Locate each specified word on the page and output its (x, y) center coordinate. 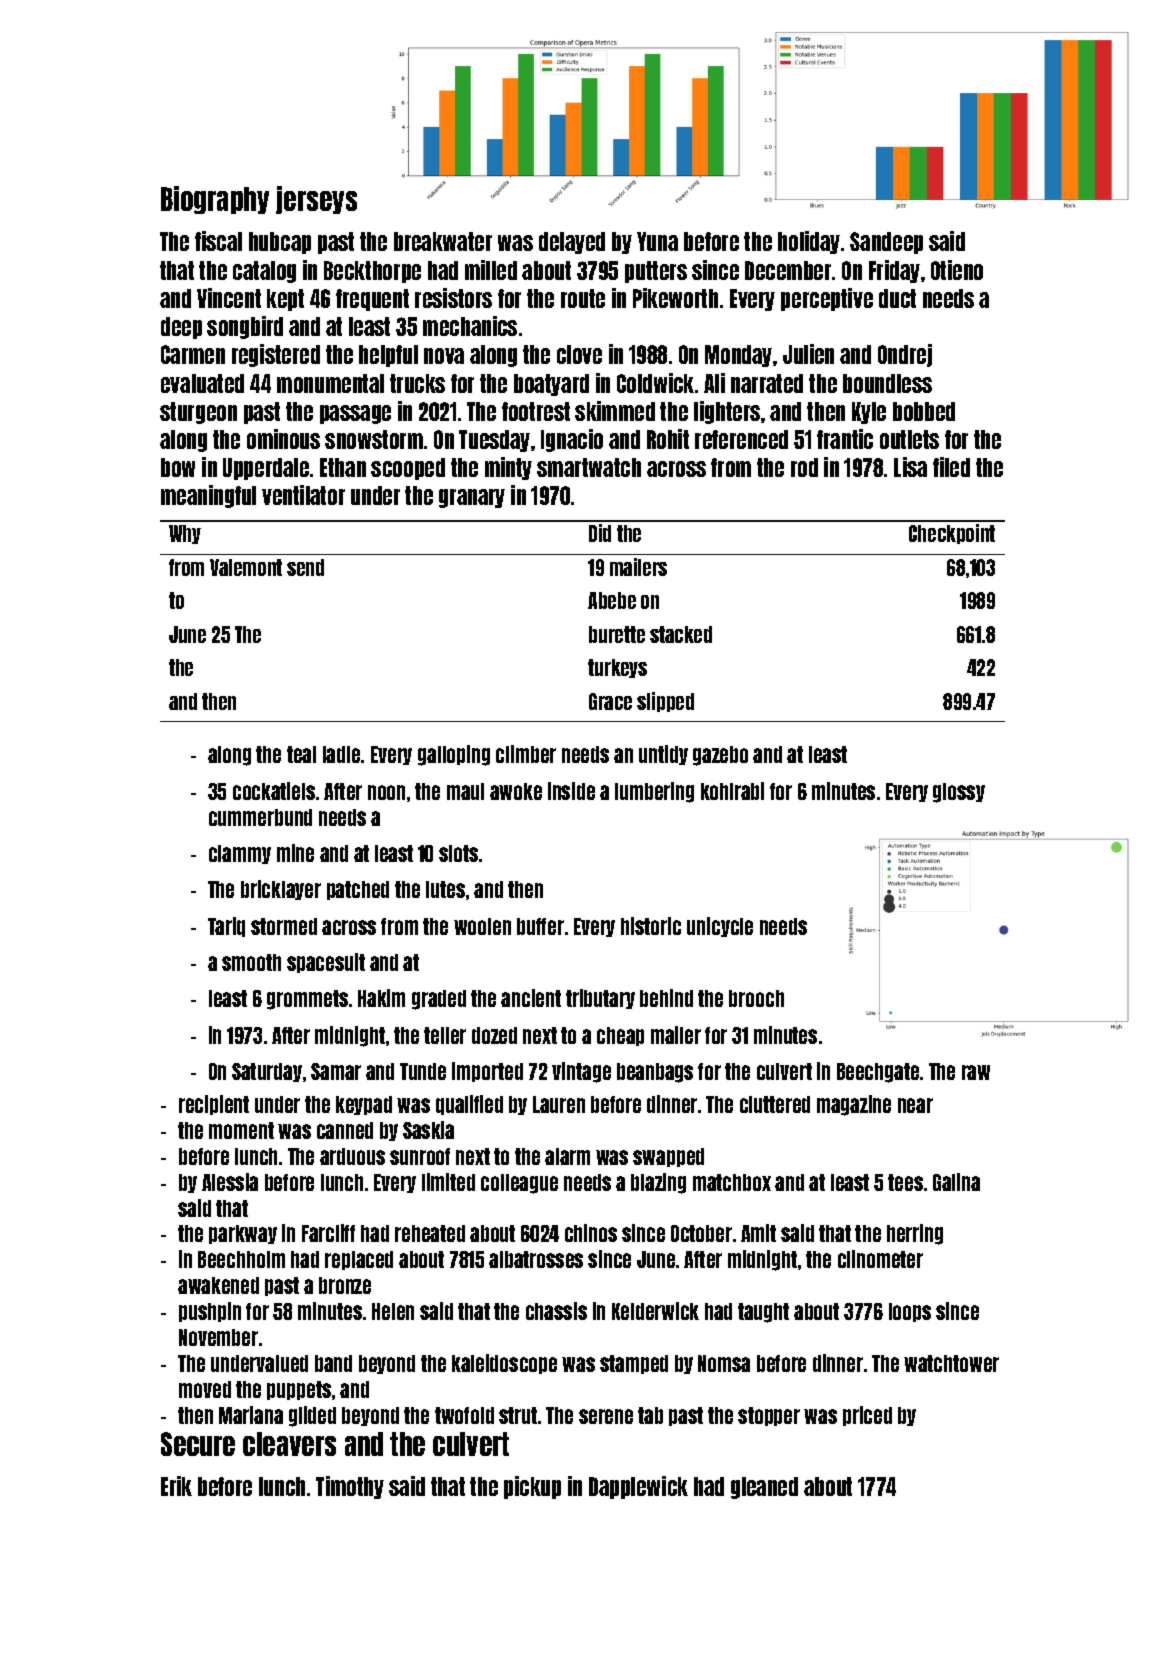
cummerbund (260, 817)
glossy (959, 793)
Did (600, 533)
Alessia (230, 1182)
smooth (251, 962)
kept (285, 300)
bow (178, 467)
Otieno (957, 270)
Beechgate (878, 1073)
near (915, 1105)
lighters (727, 412)
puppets (299, 1390)
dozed (494, 1035)
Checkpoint (952, 534)
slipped (665, 702)
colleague (519, 1184)
